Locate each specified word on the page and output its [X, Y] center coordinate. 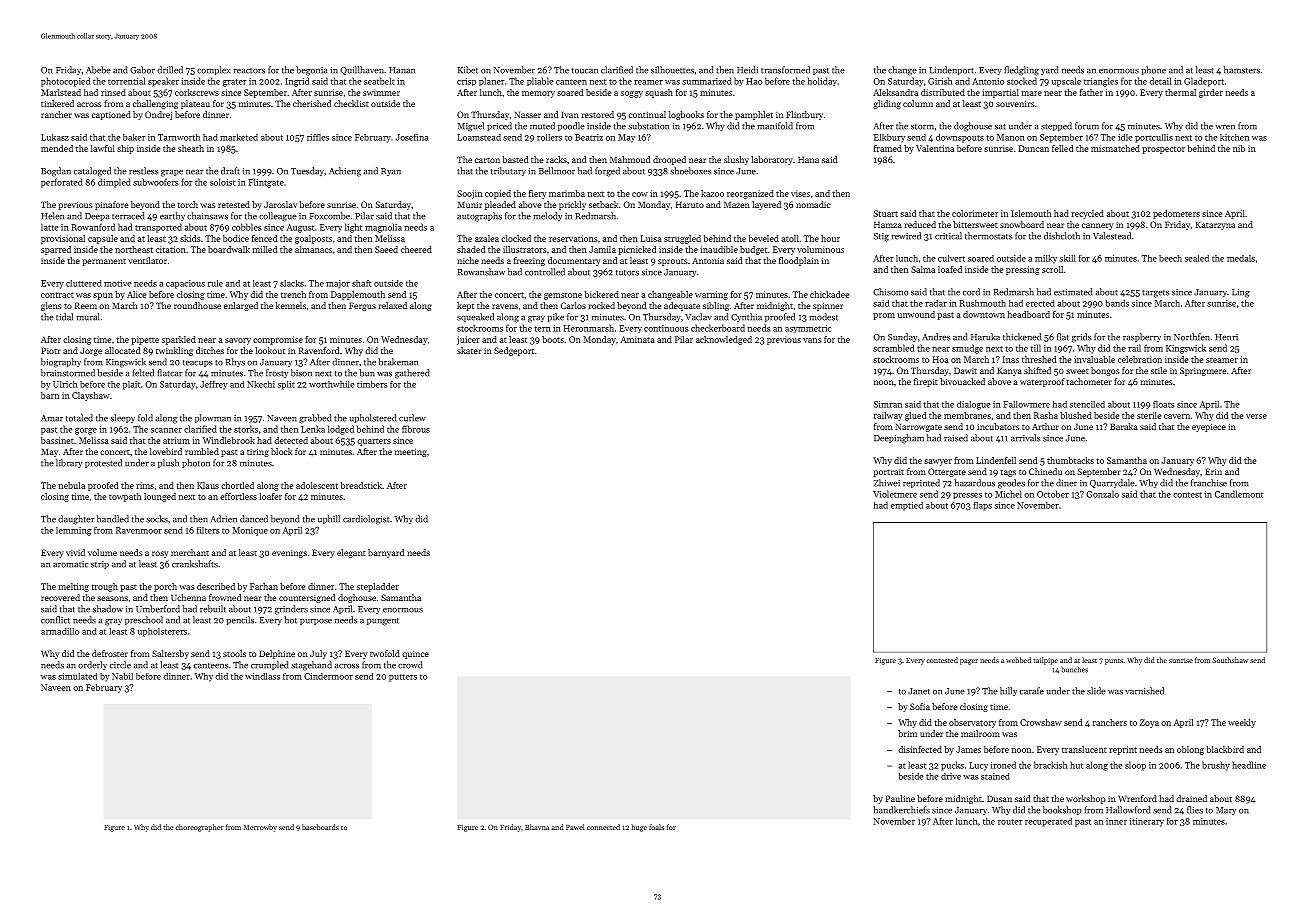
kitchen [1234, 137]
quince [415, 655]
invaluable [1094, 359]
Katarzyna [1215, 225]
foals [656, 827]
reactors [249, 71]
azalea [487, 238]
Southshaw [1230, 660]
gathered [412, 374]
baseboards [320, 827]
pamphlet [754, 115]
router [1010, 822]
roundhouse [197, 305]
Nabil [122, 676]
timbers [372, 384]
